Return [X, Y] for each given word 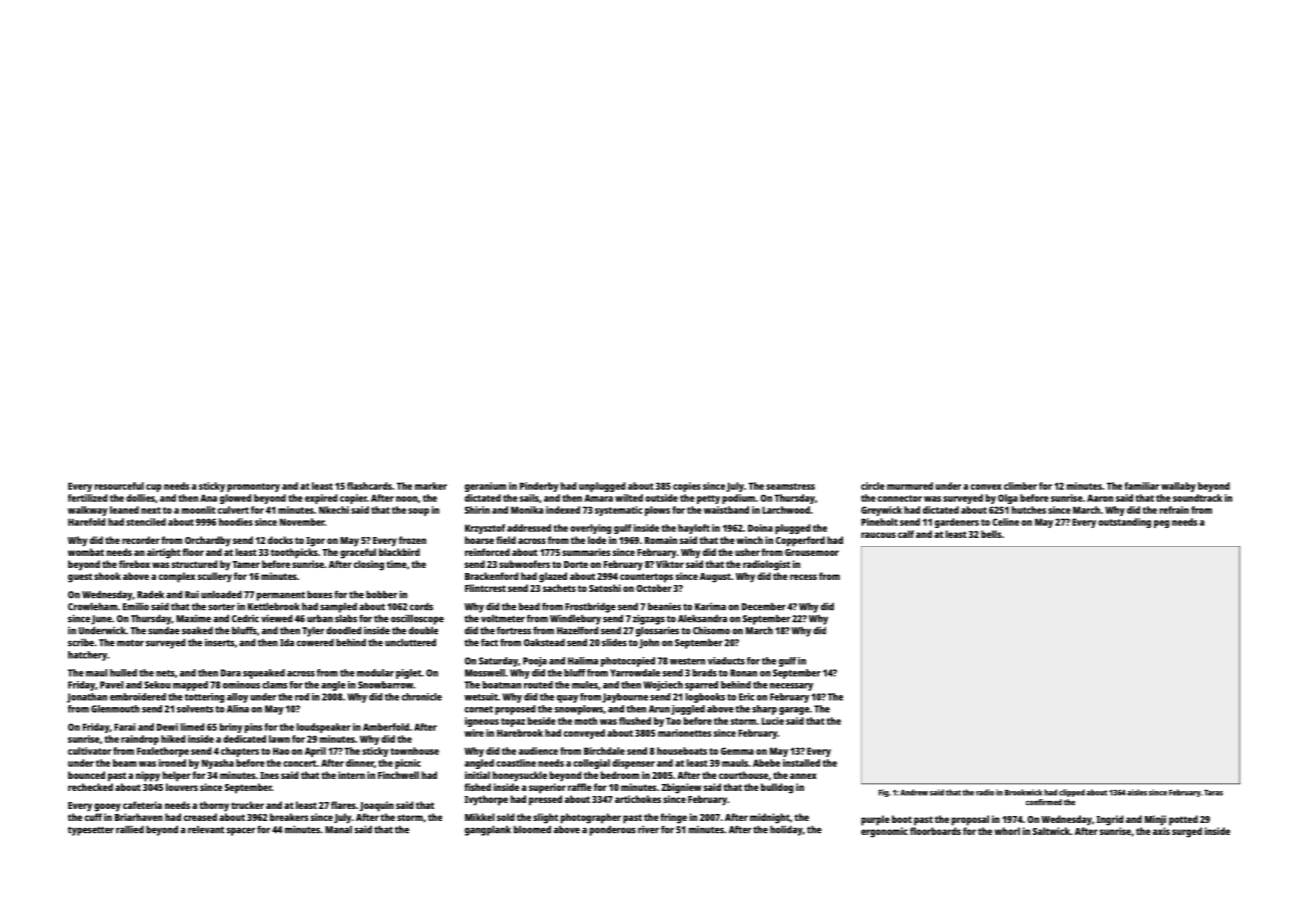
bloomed [532, 829]
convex [986, 487]
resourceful [119, 486]
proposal [970, 820]
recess [803, 577]
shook [107, 576]
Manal [338, 830]
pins [253, 728]
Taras [1213, 793]
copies [687, 487]
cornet [479, 709]
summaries [586, 552]
